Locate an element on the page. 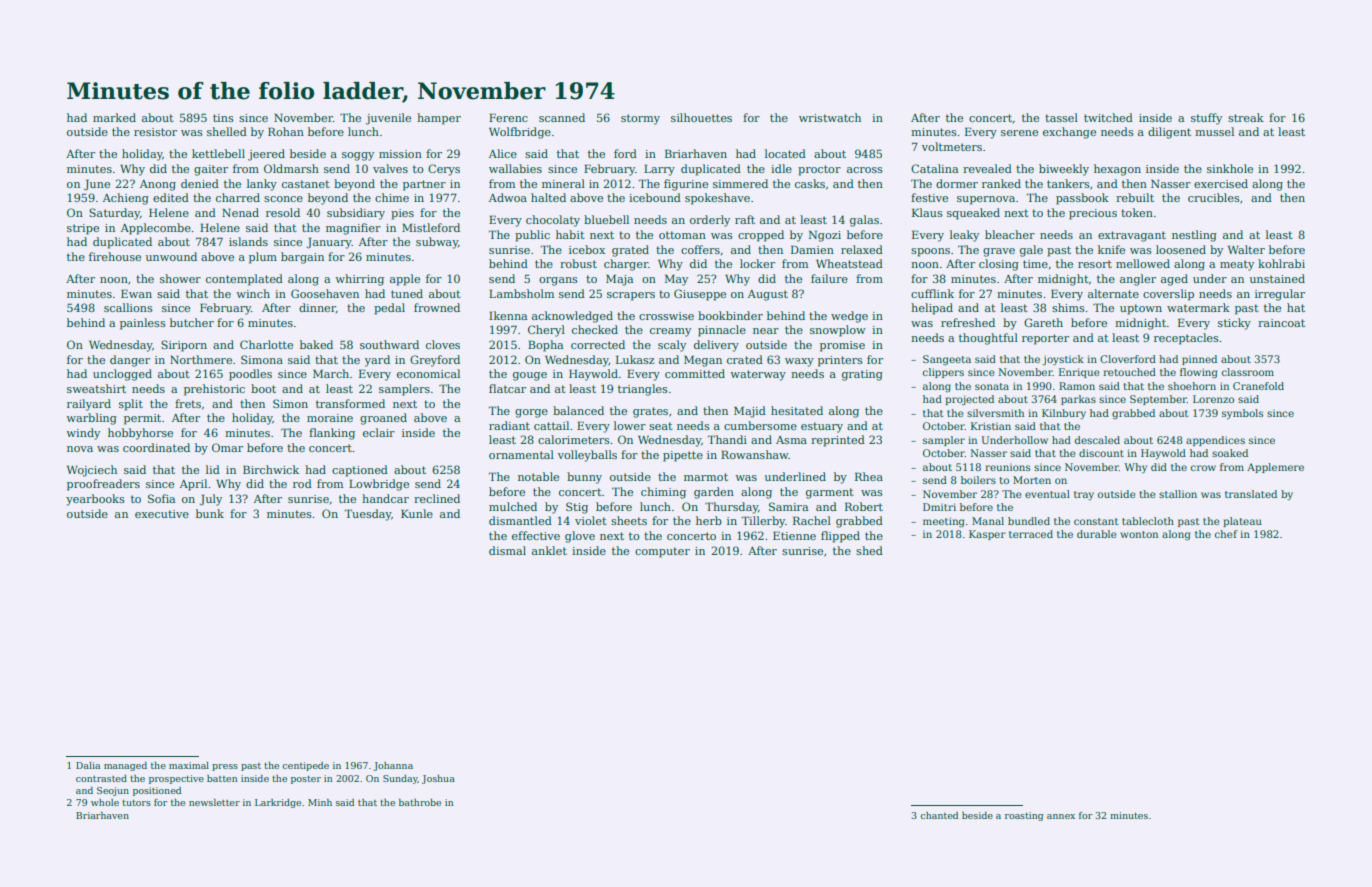  Etienne is located at coordinates (794, 535).
